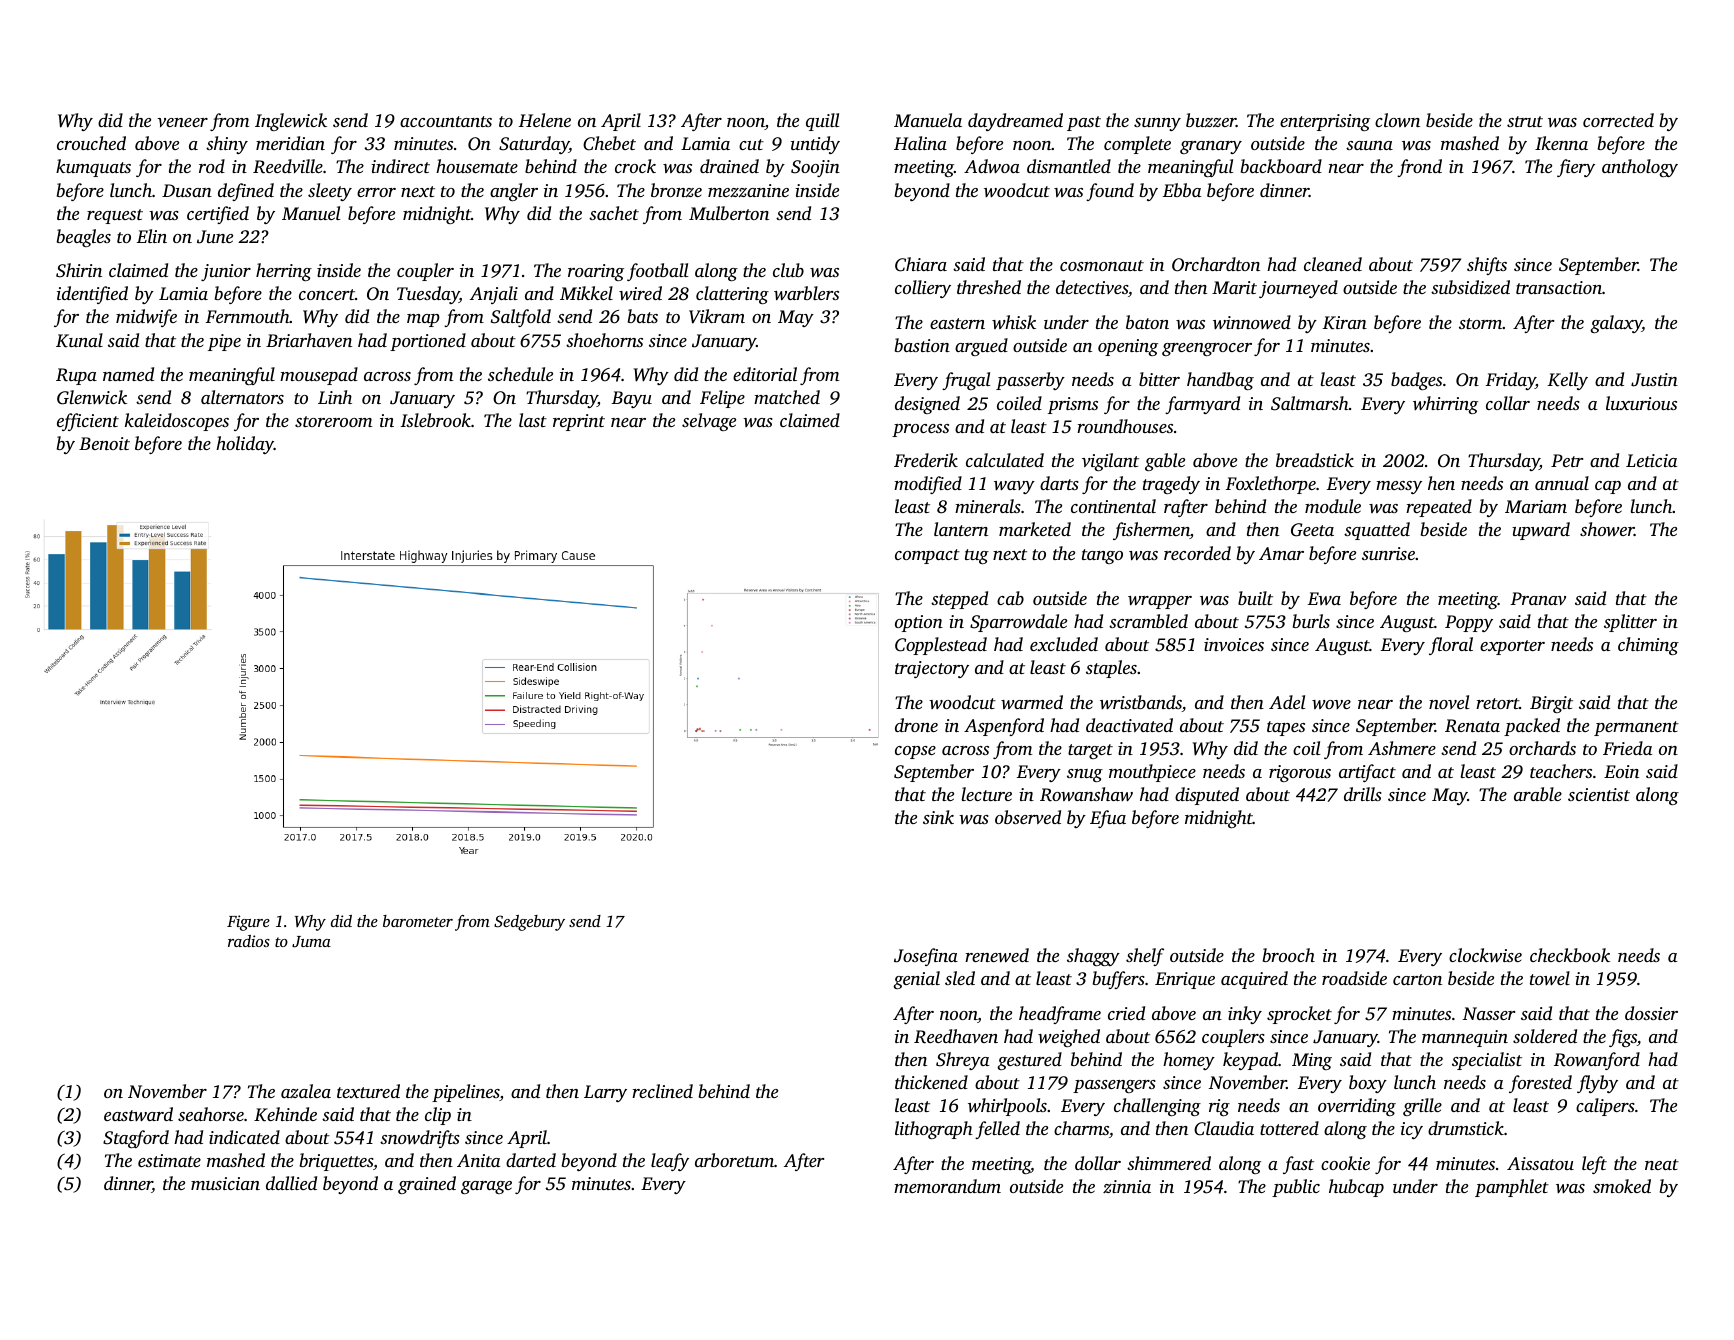 The width and height of the screenshot is (1734, 1340). I want to click on accountants, so click(446, 121).
